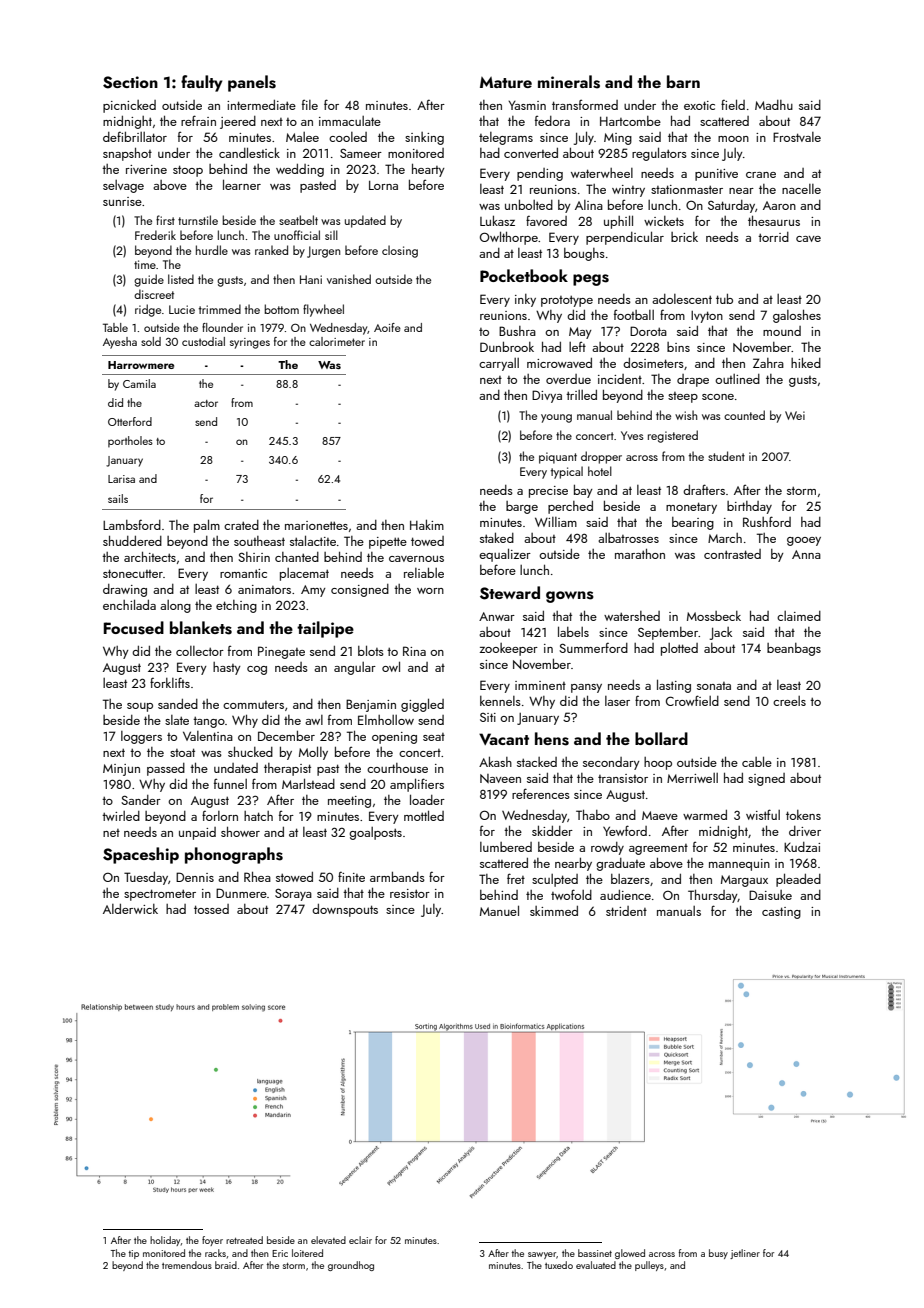 This page has height=1308, width=924. What do you see at coordinates (506, 82) in the page?
I see `Mature` at bounding box center [506, 82].
